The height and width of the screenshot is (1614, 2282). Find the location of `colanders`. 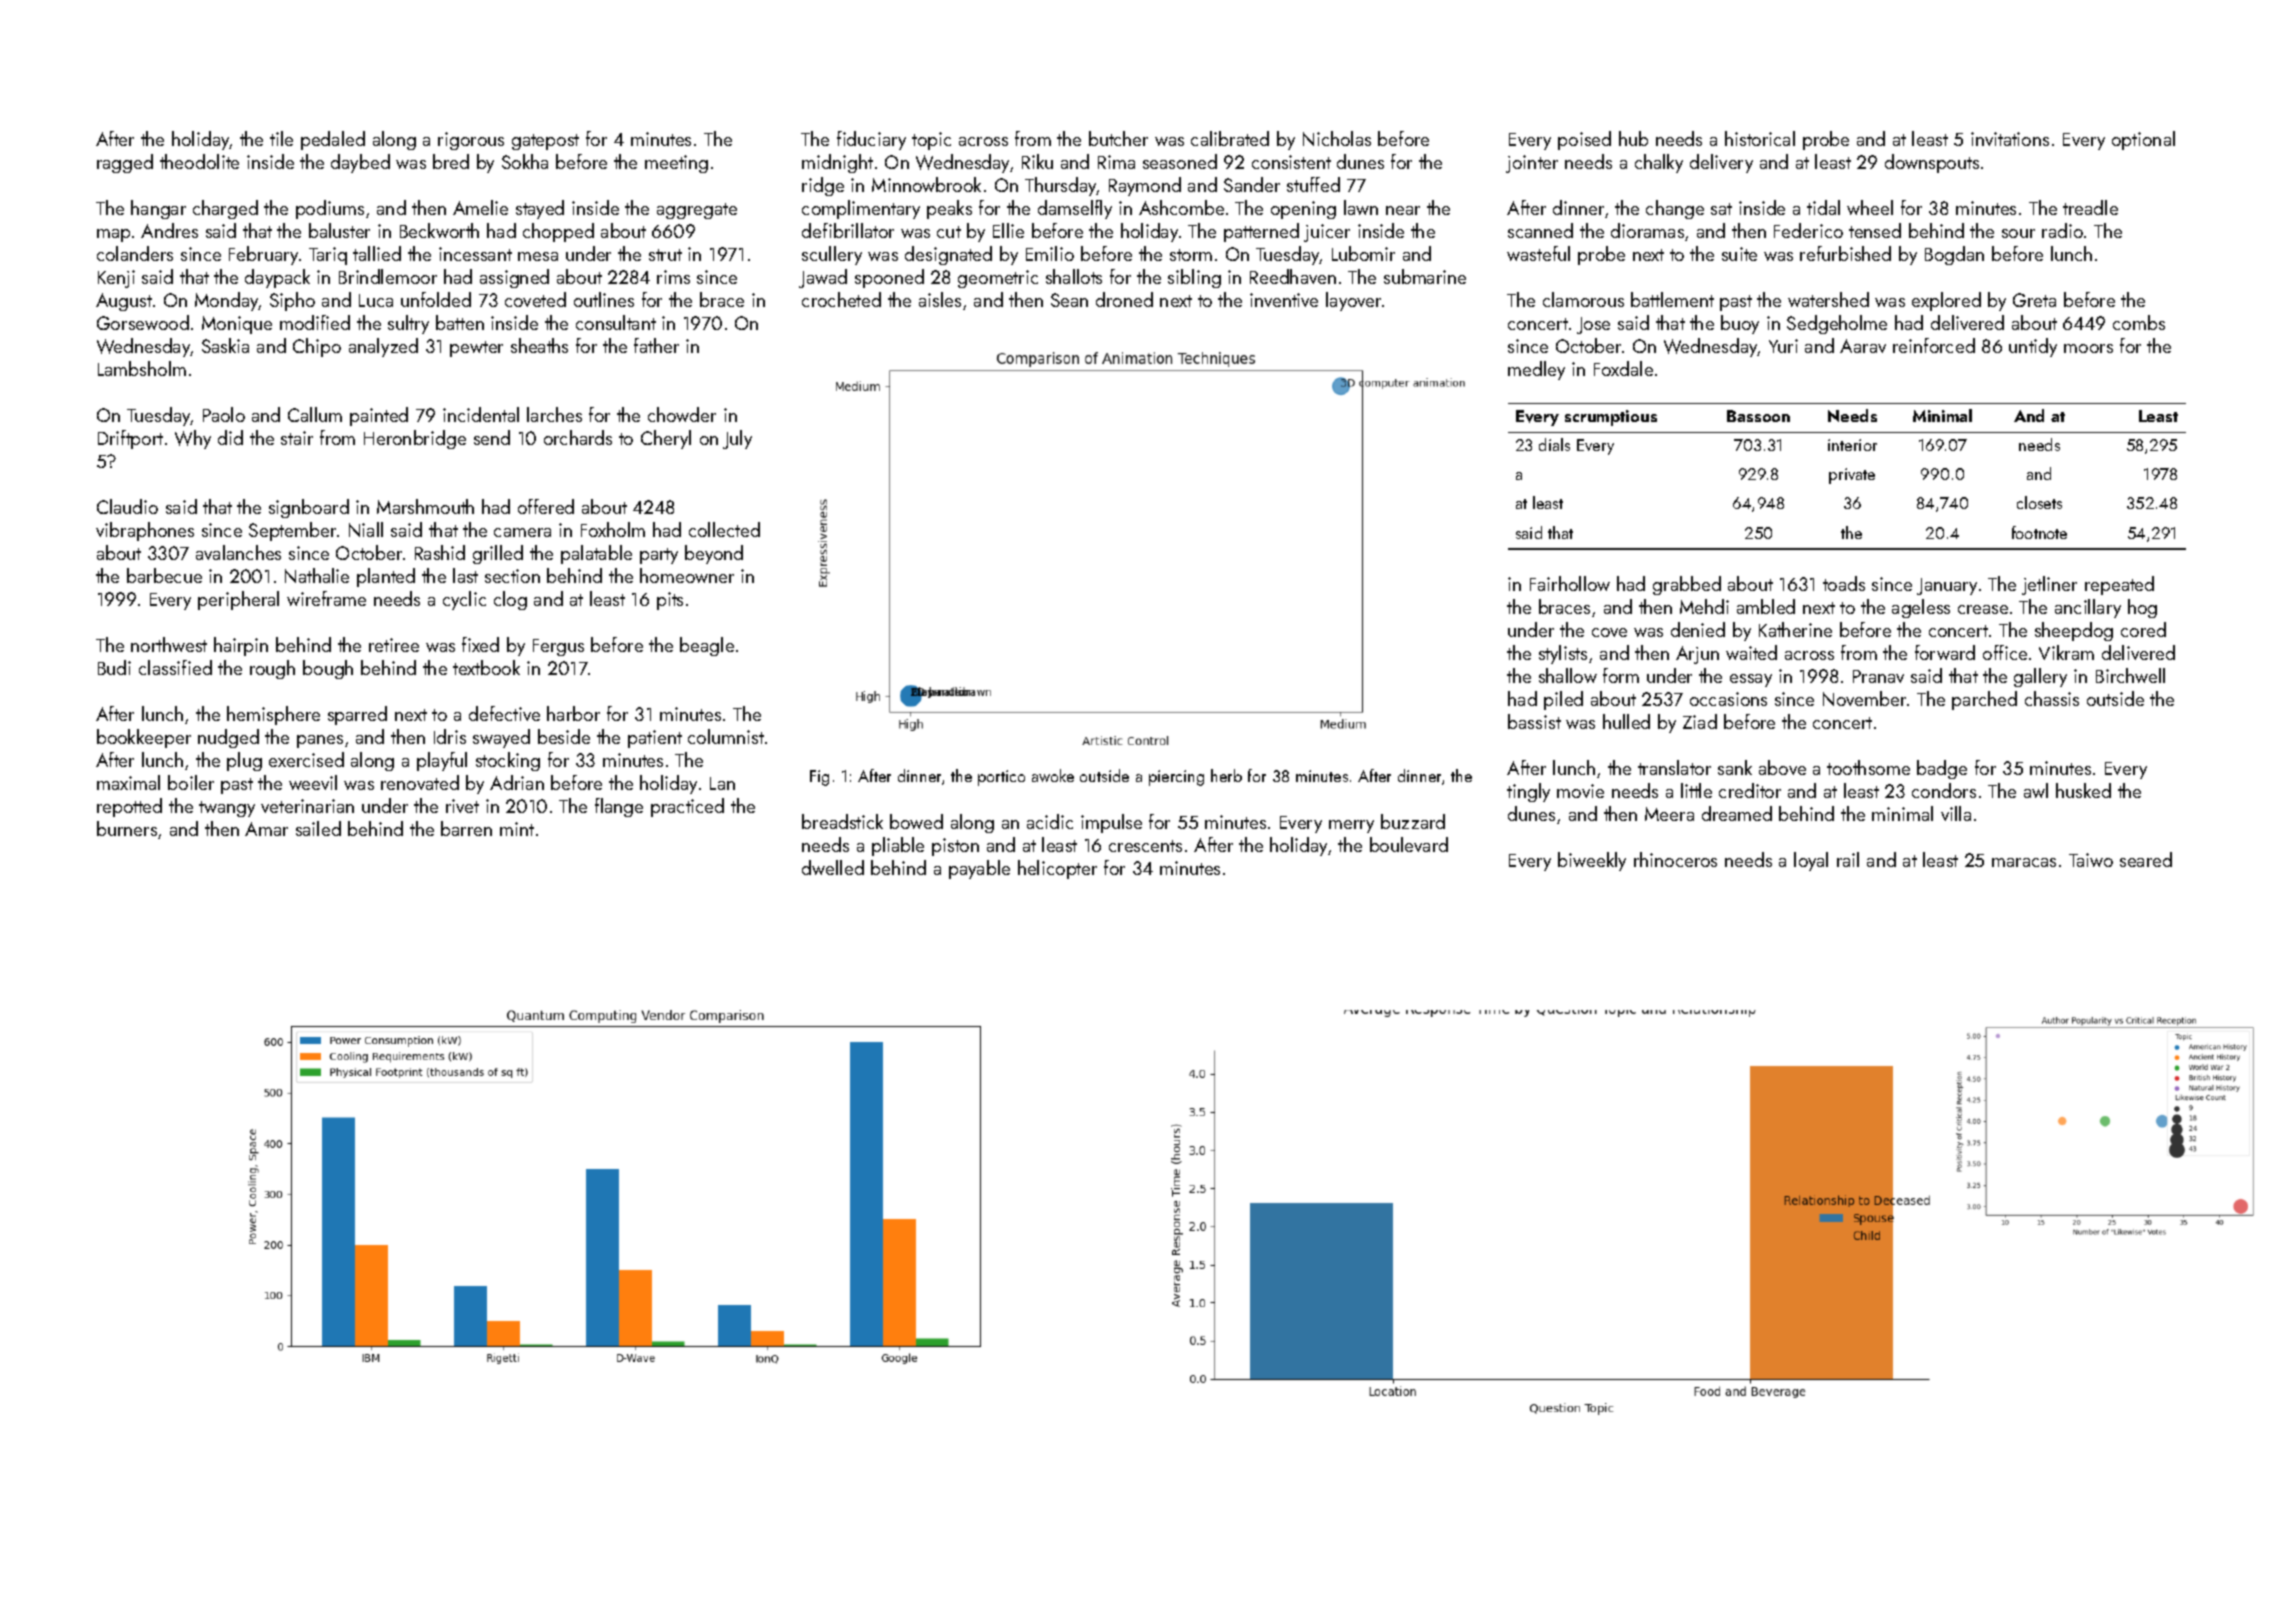

colanders is located at coordinates (135, 253).
